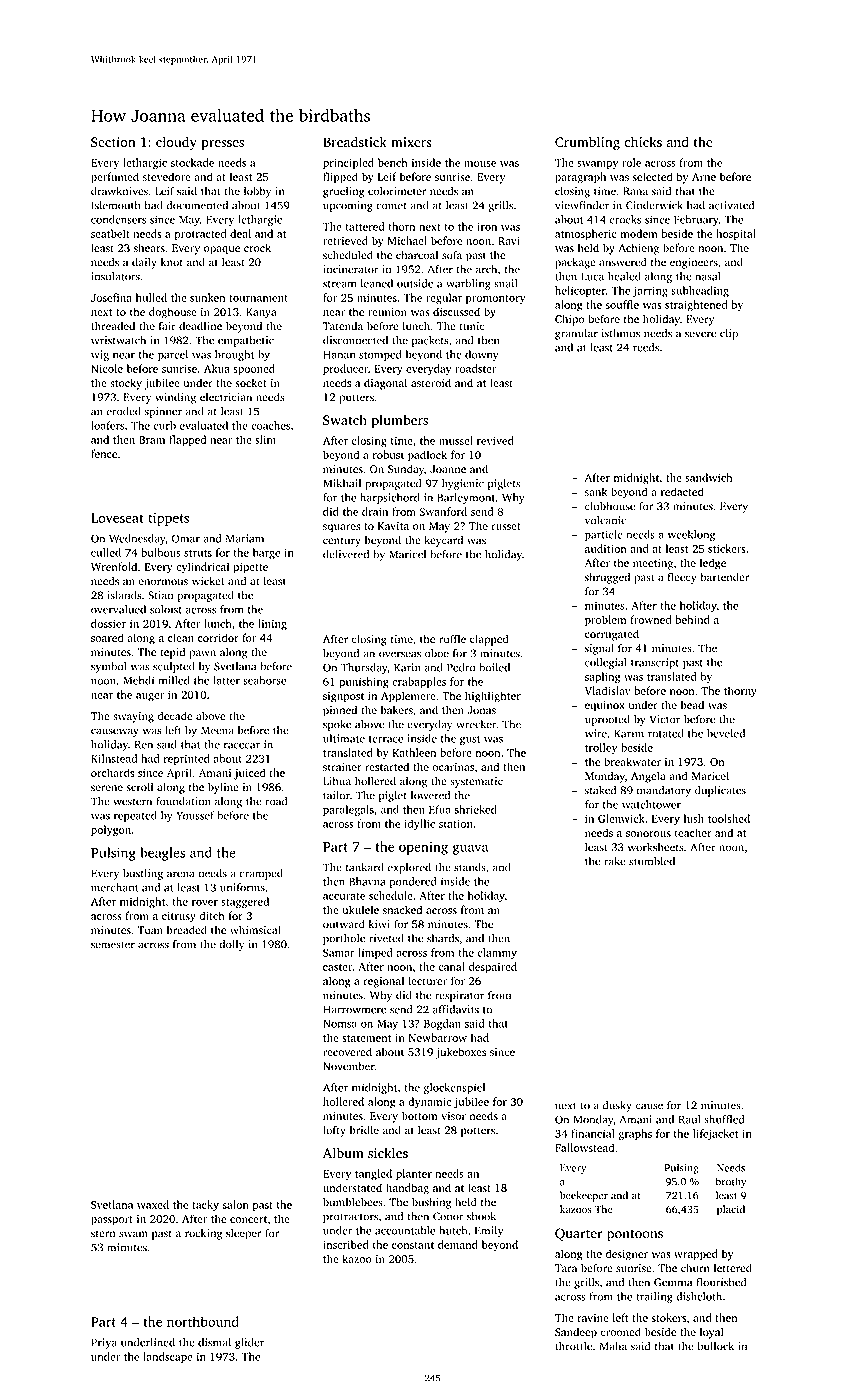 Image resolution: width=849 pixels, height=1400 pixels. Describe the element at coordinates (388, 1153) in the document. I see `sickles` at that location.
